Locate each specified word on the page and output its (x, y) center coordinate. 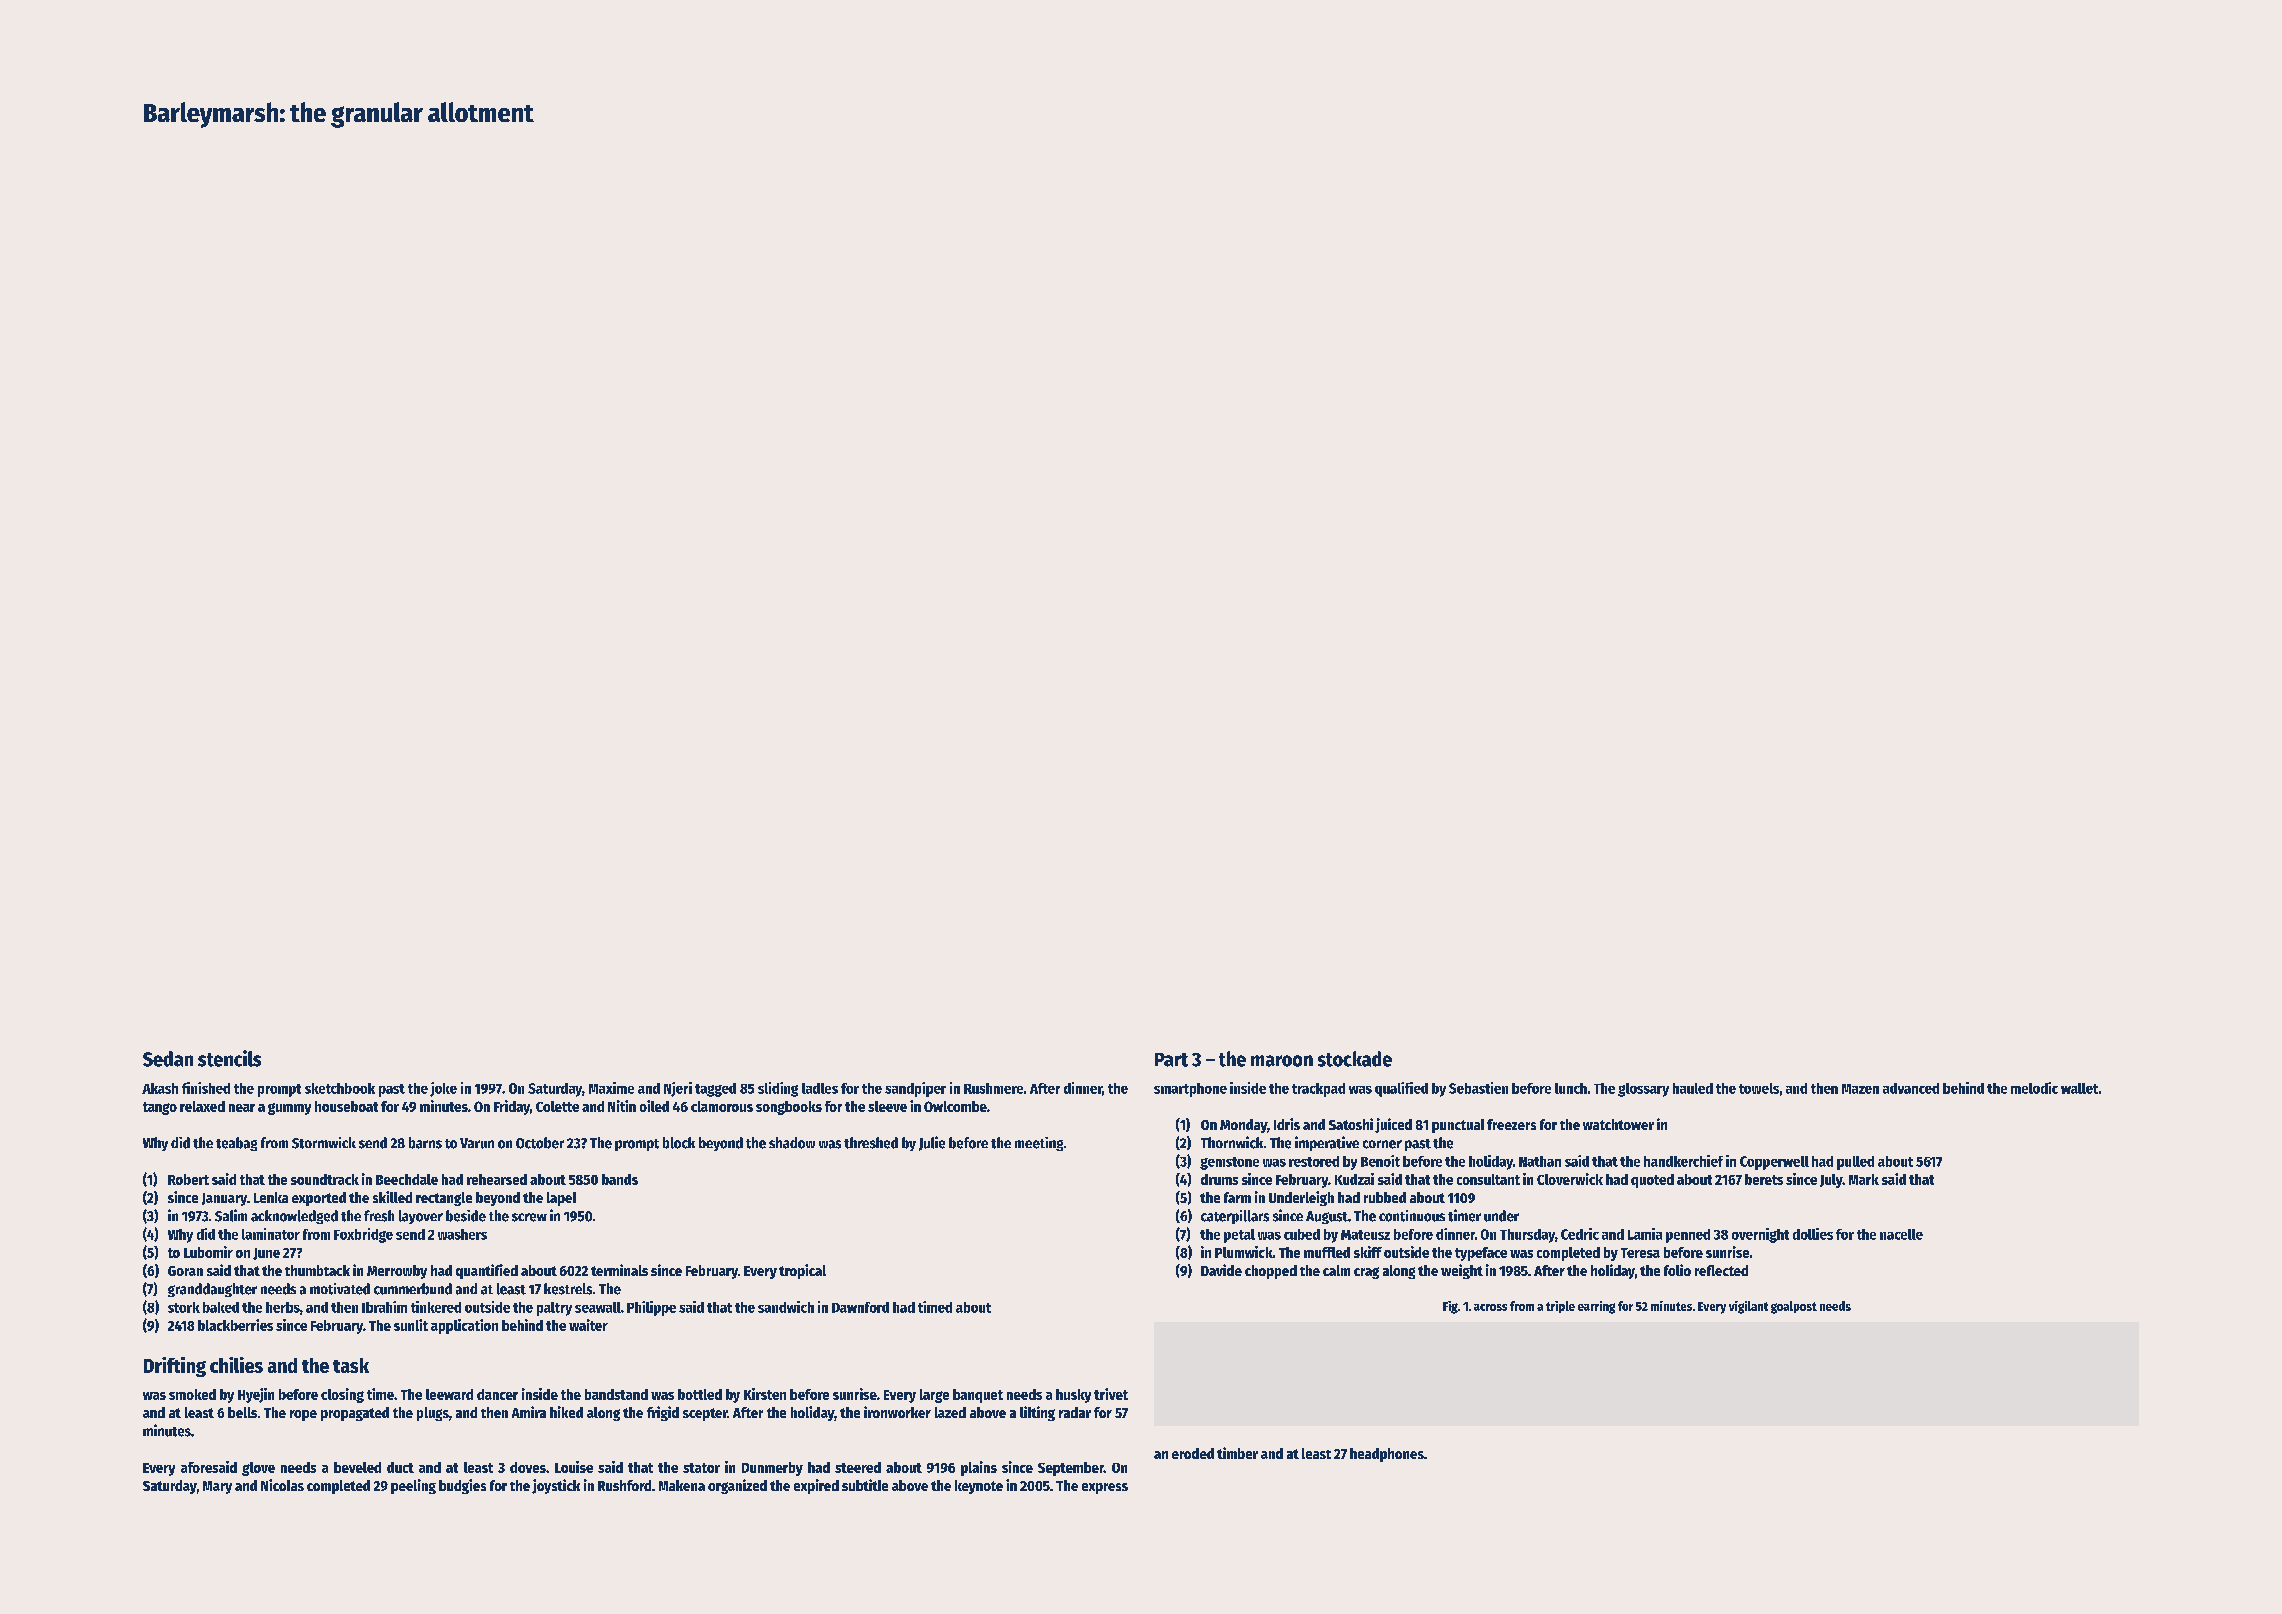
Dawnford (860, 1307)
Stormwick (324, 1143)
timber (1237, 1453)
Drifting (175, 1367)
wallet (2079, 1088)
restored (1314, 1161)
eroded (1193, 1453)
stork (184, 1307)
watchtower (1618, 1124)
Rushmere (993, 1088)
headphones (1387, 1455)
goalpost (1794, 1307)
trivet (1111, 1394)
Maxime (611, 1088)
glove (258, 1469)
